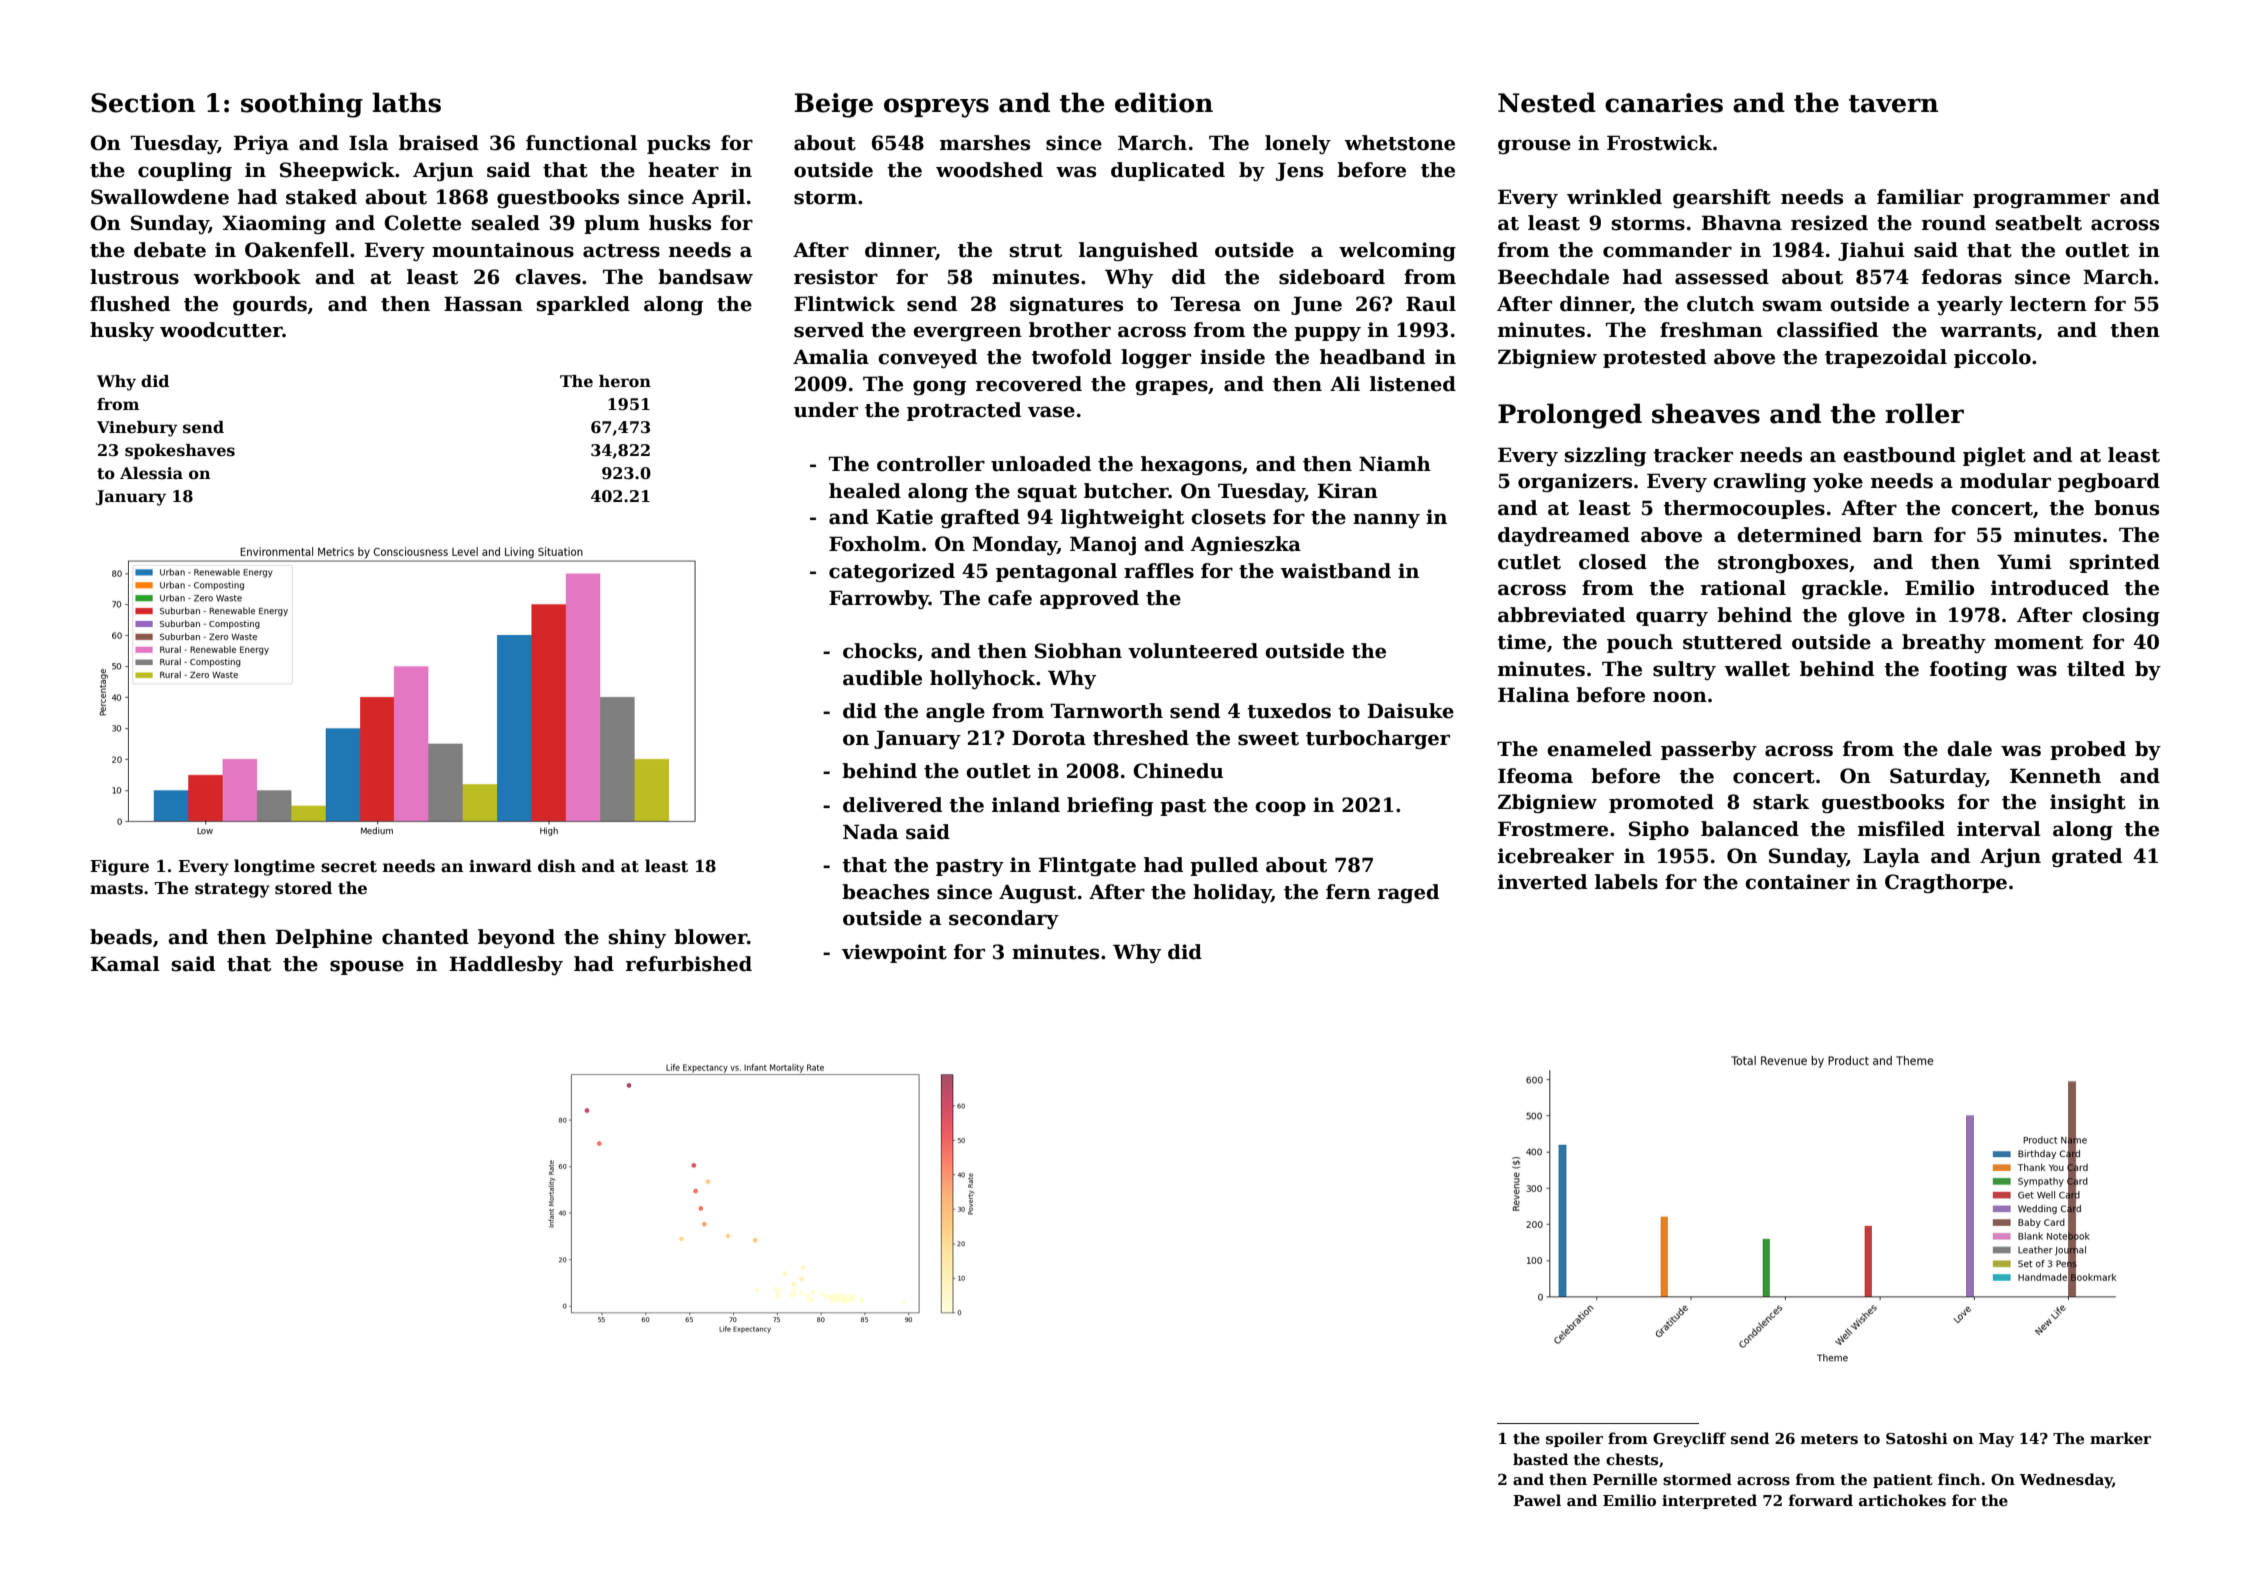  What do you see at coordinates (1540, 1459) in the screenshot?
I see `basted` at bounding box center [1540, 1459].
